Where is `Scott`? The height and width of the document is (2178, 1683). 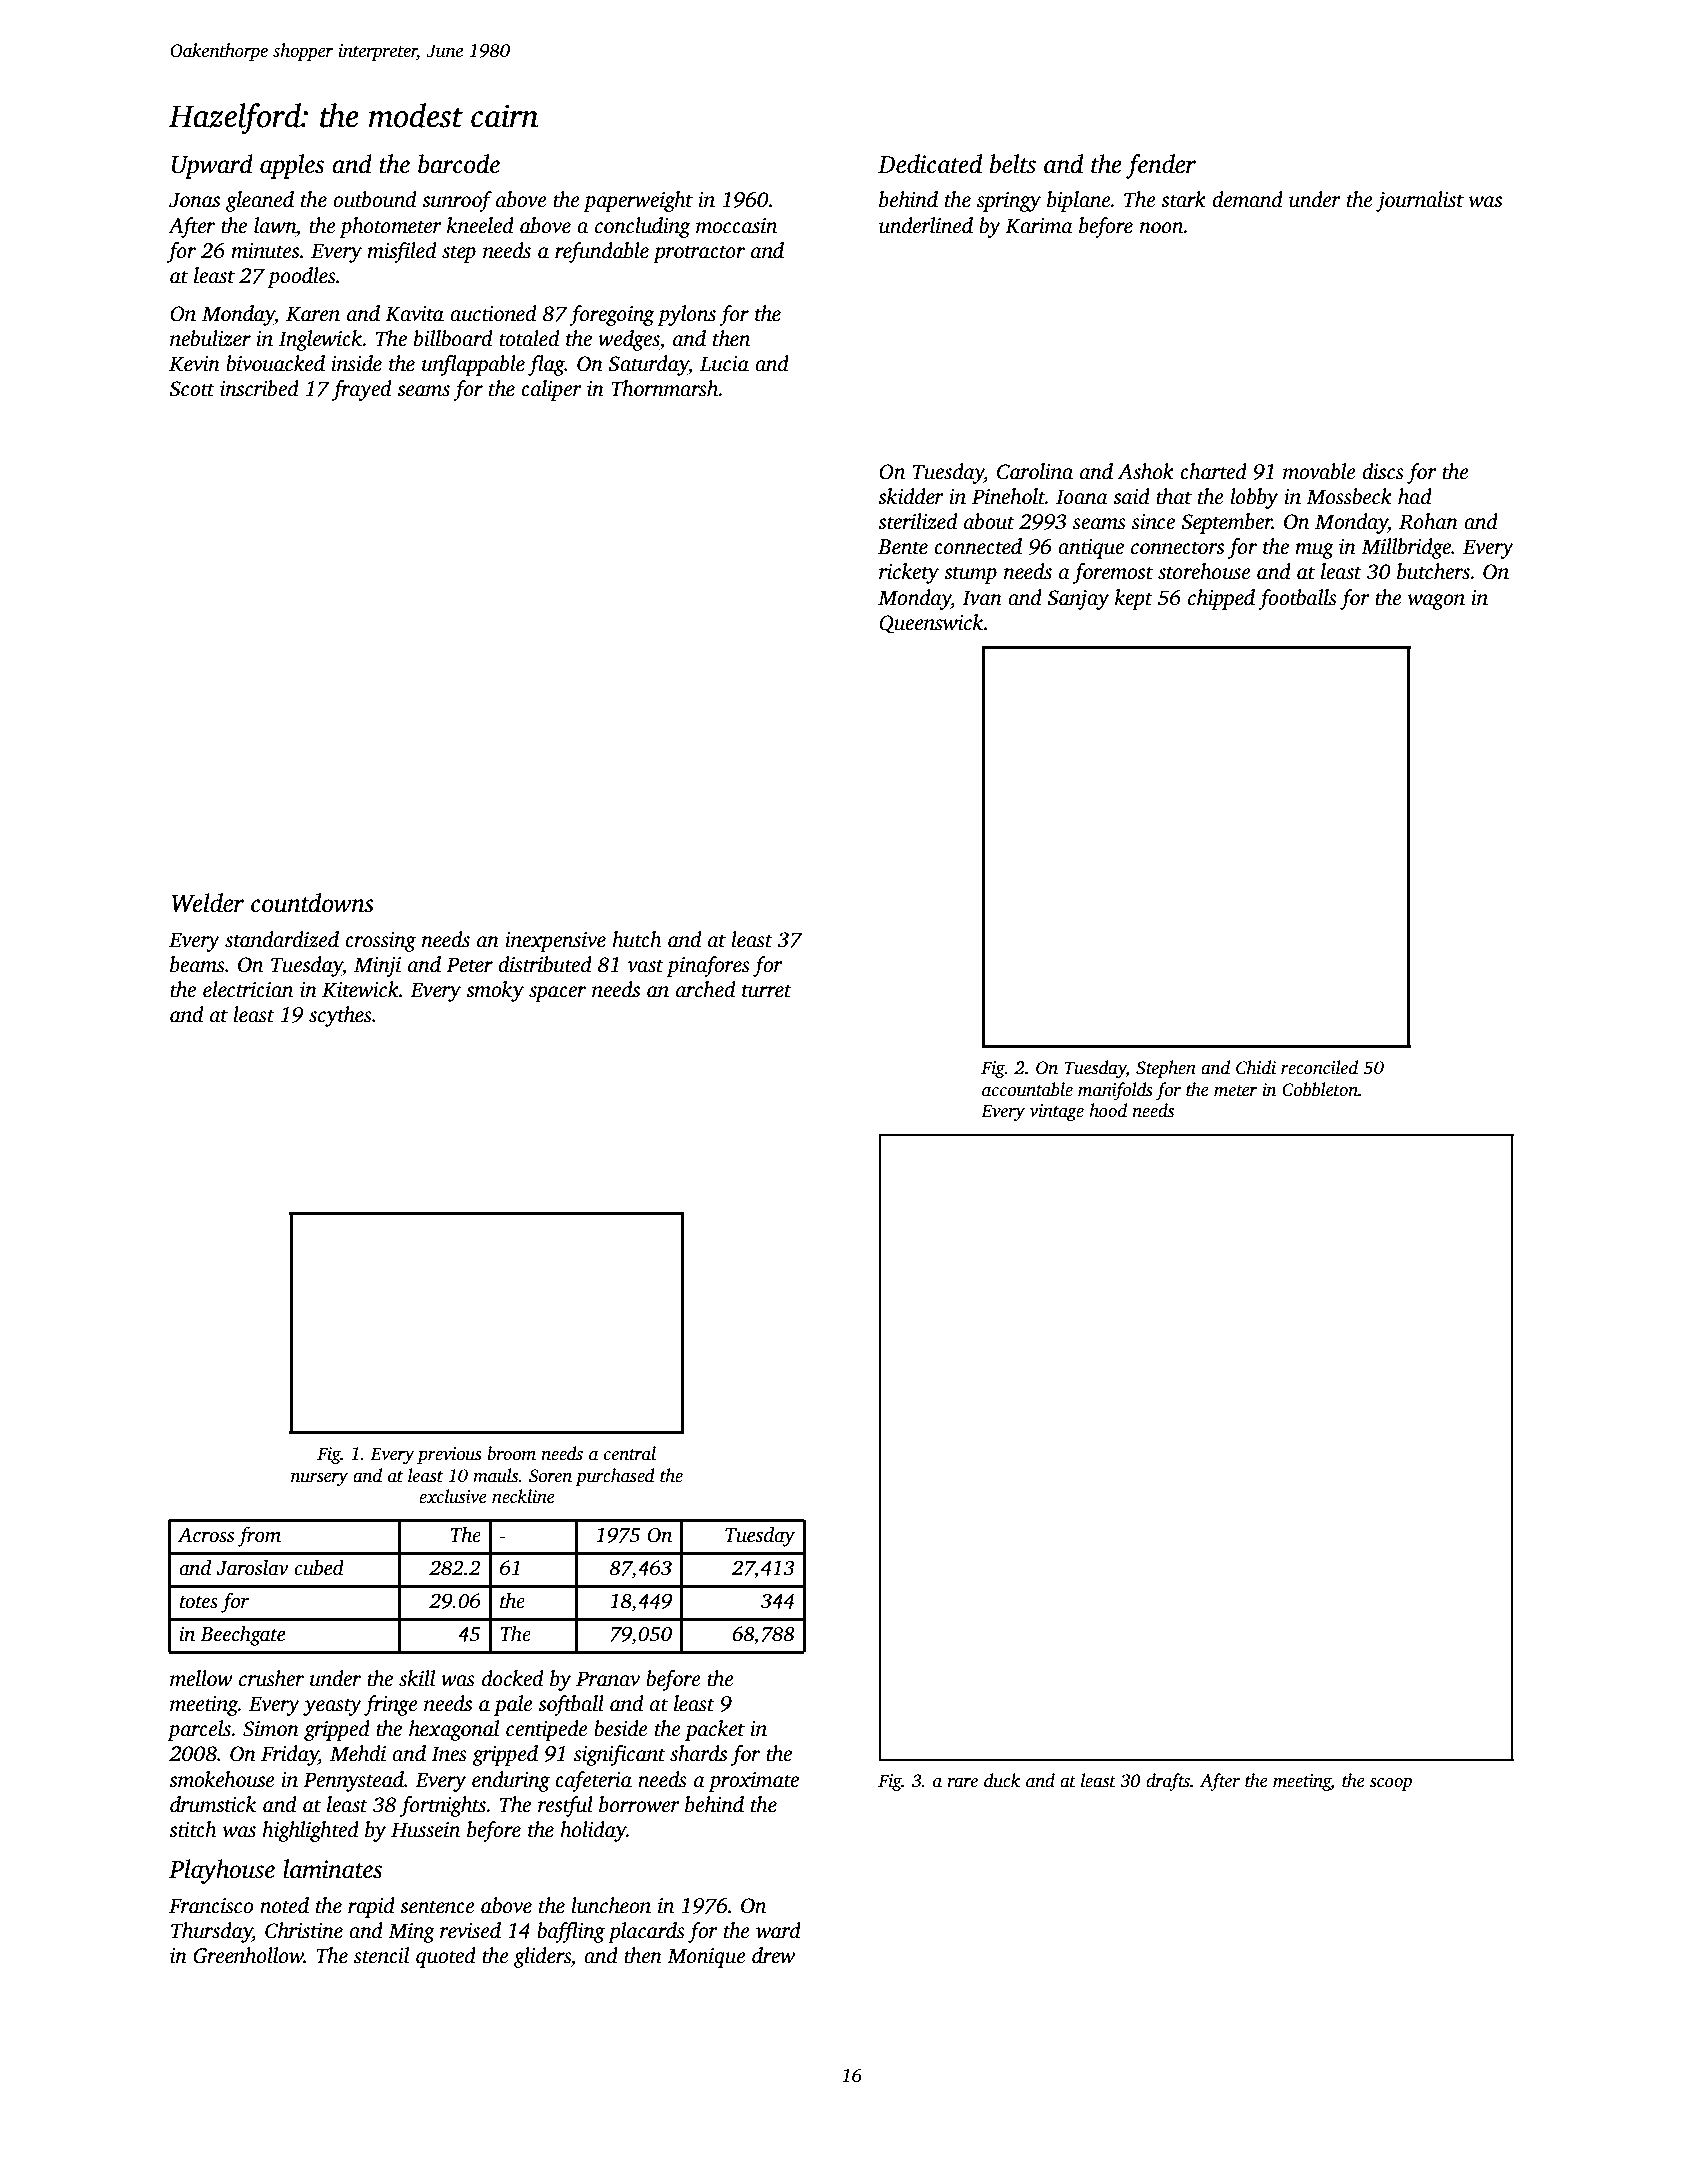
Scott is located at coordinates (192, 389).
